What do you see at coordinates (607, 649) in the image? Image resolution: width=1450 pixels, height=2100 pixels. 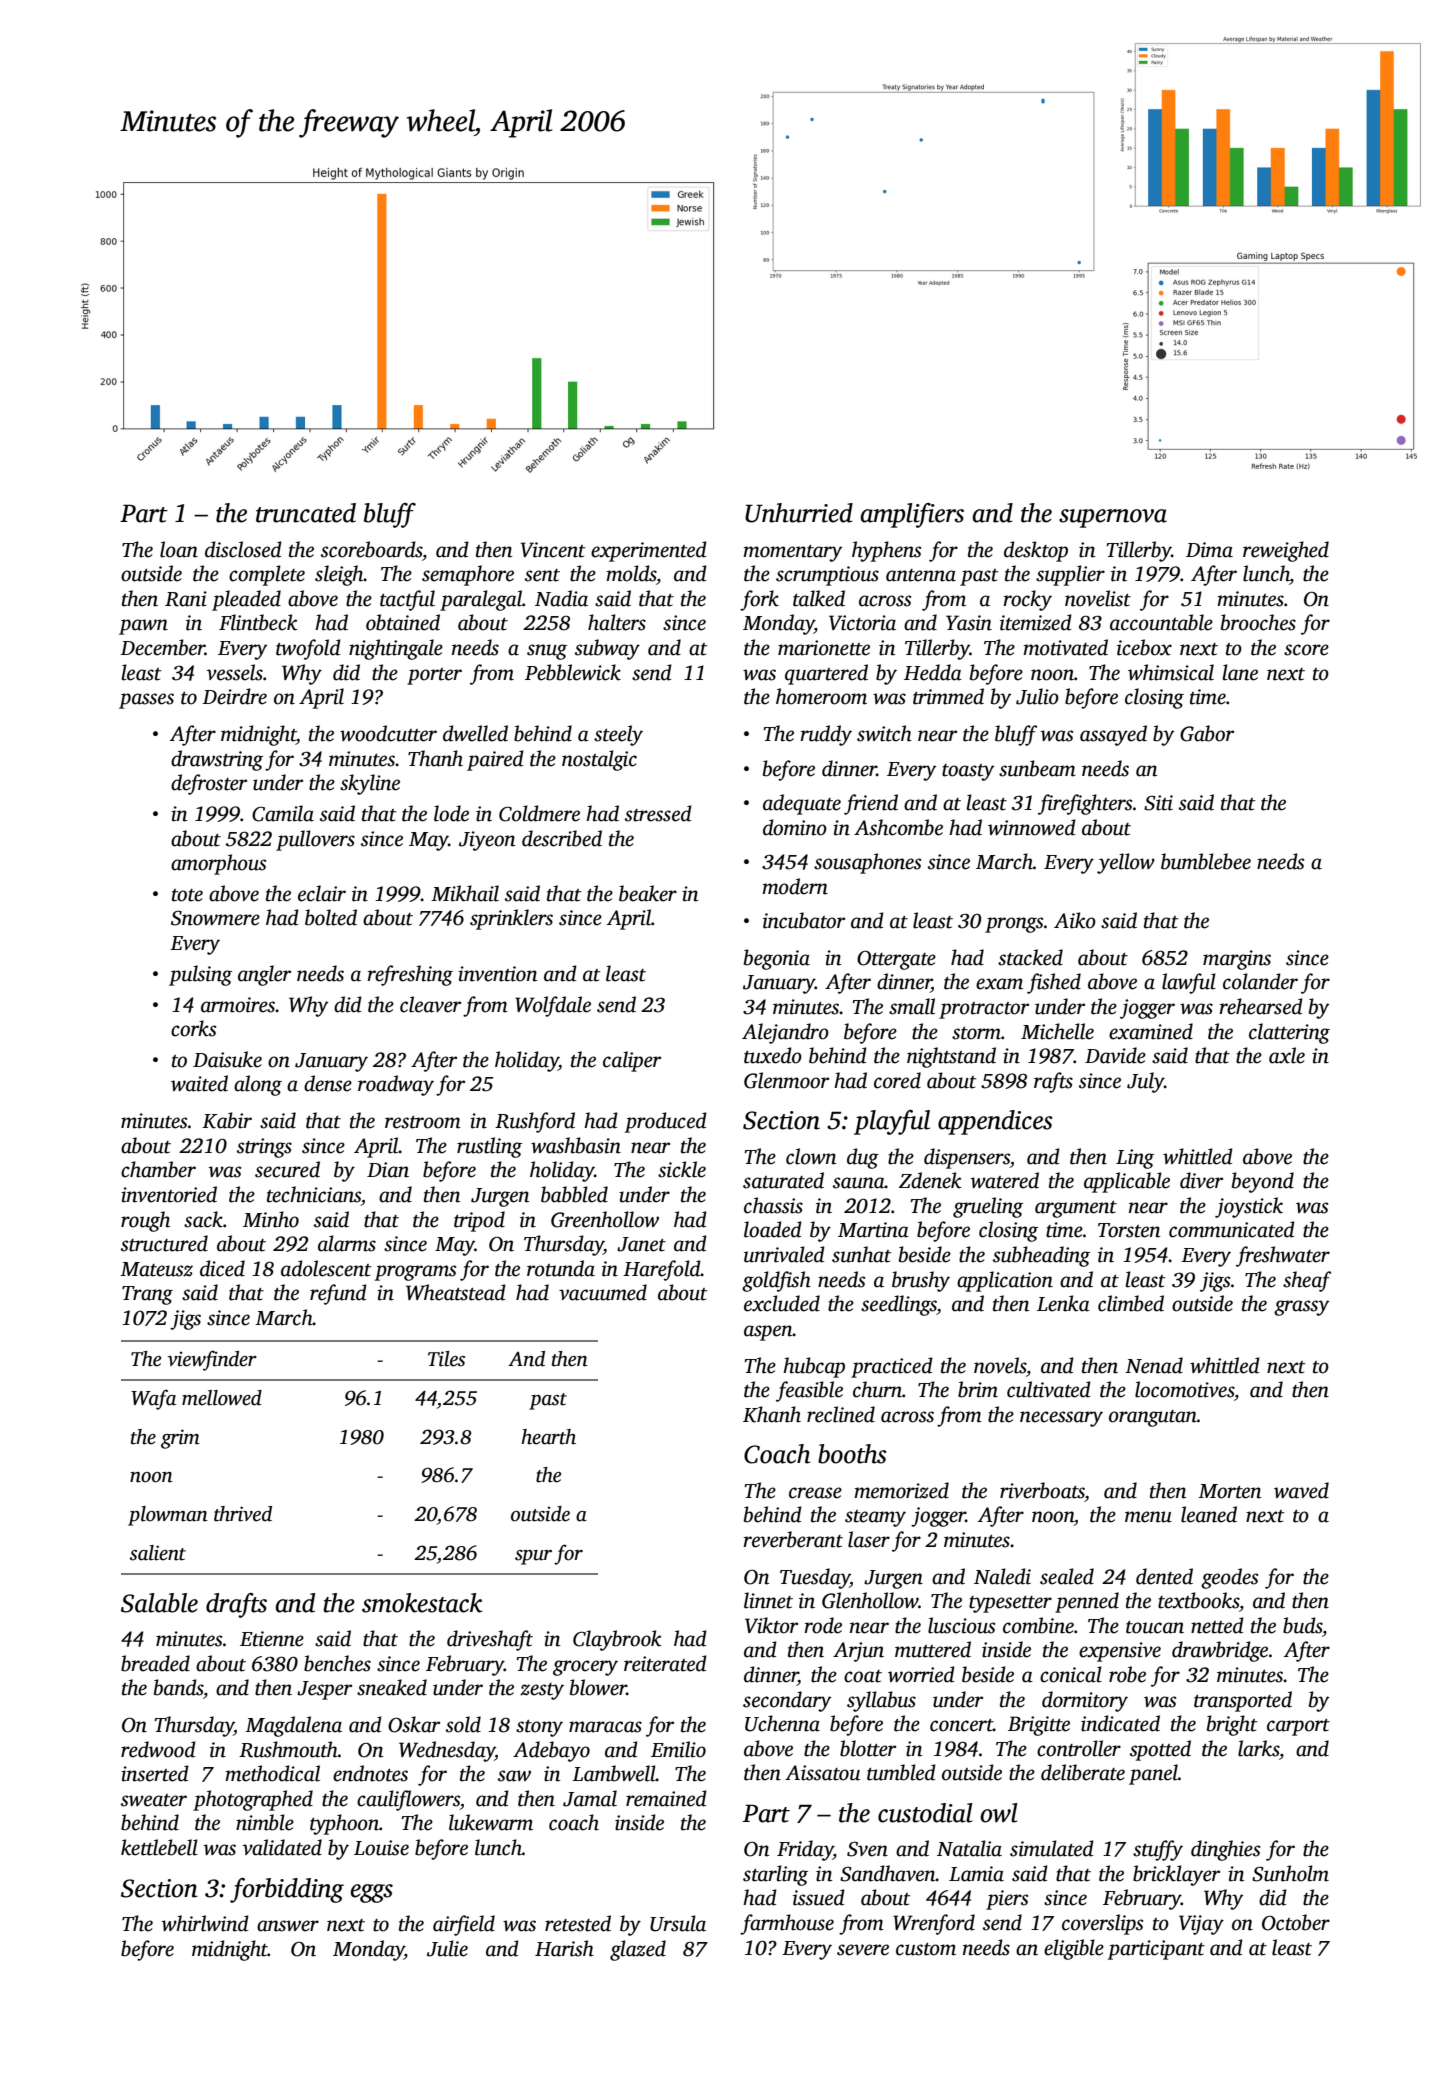 I see `subway` at bounding box center [607, 649].
